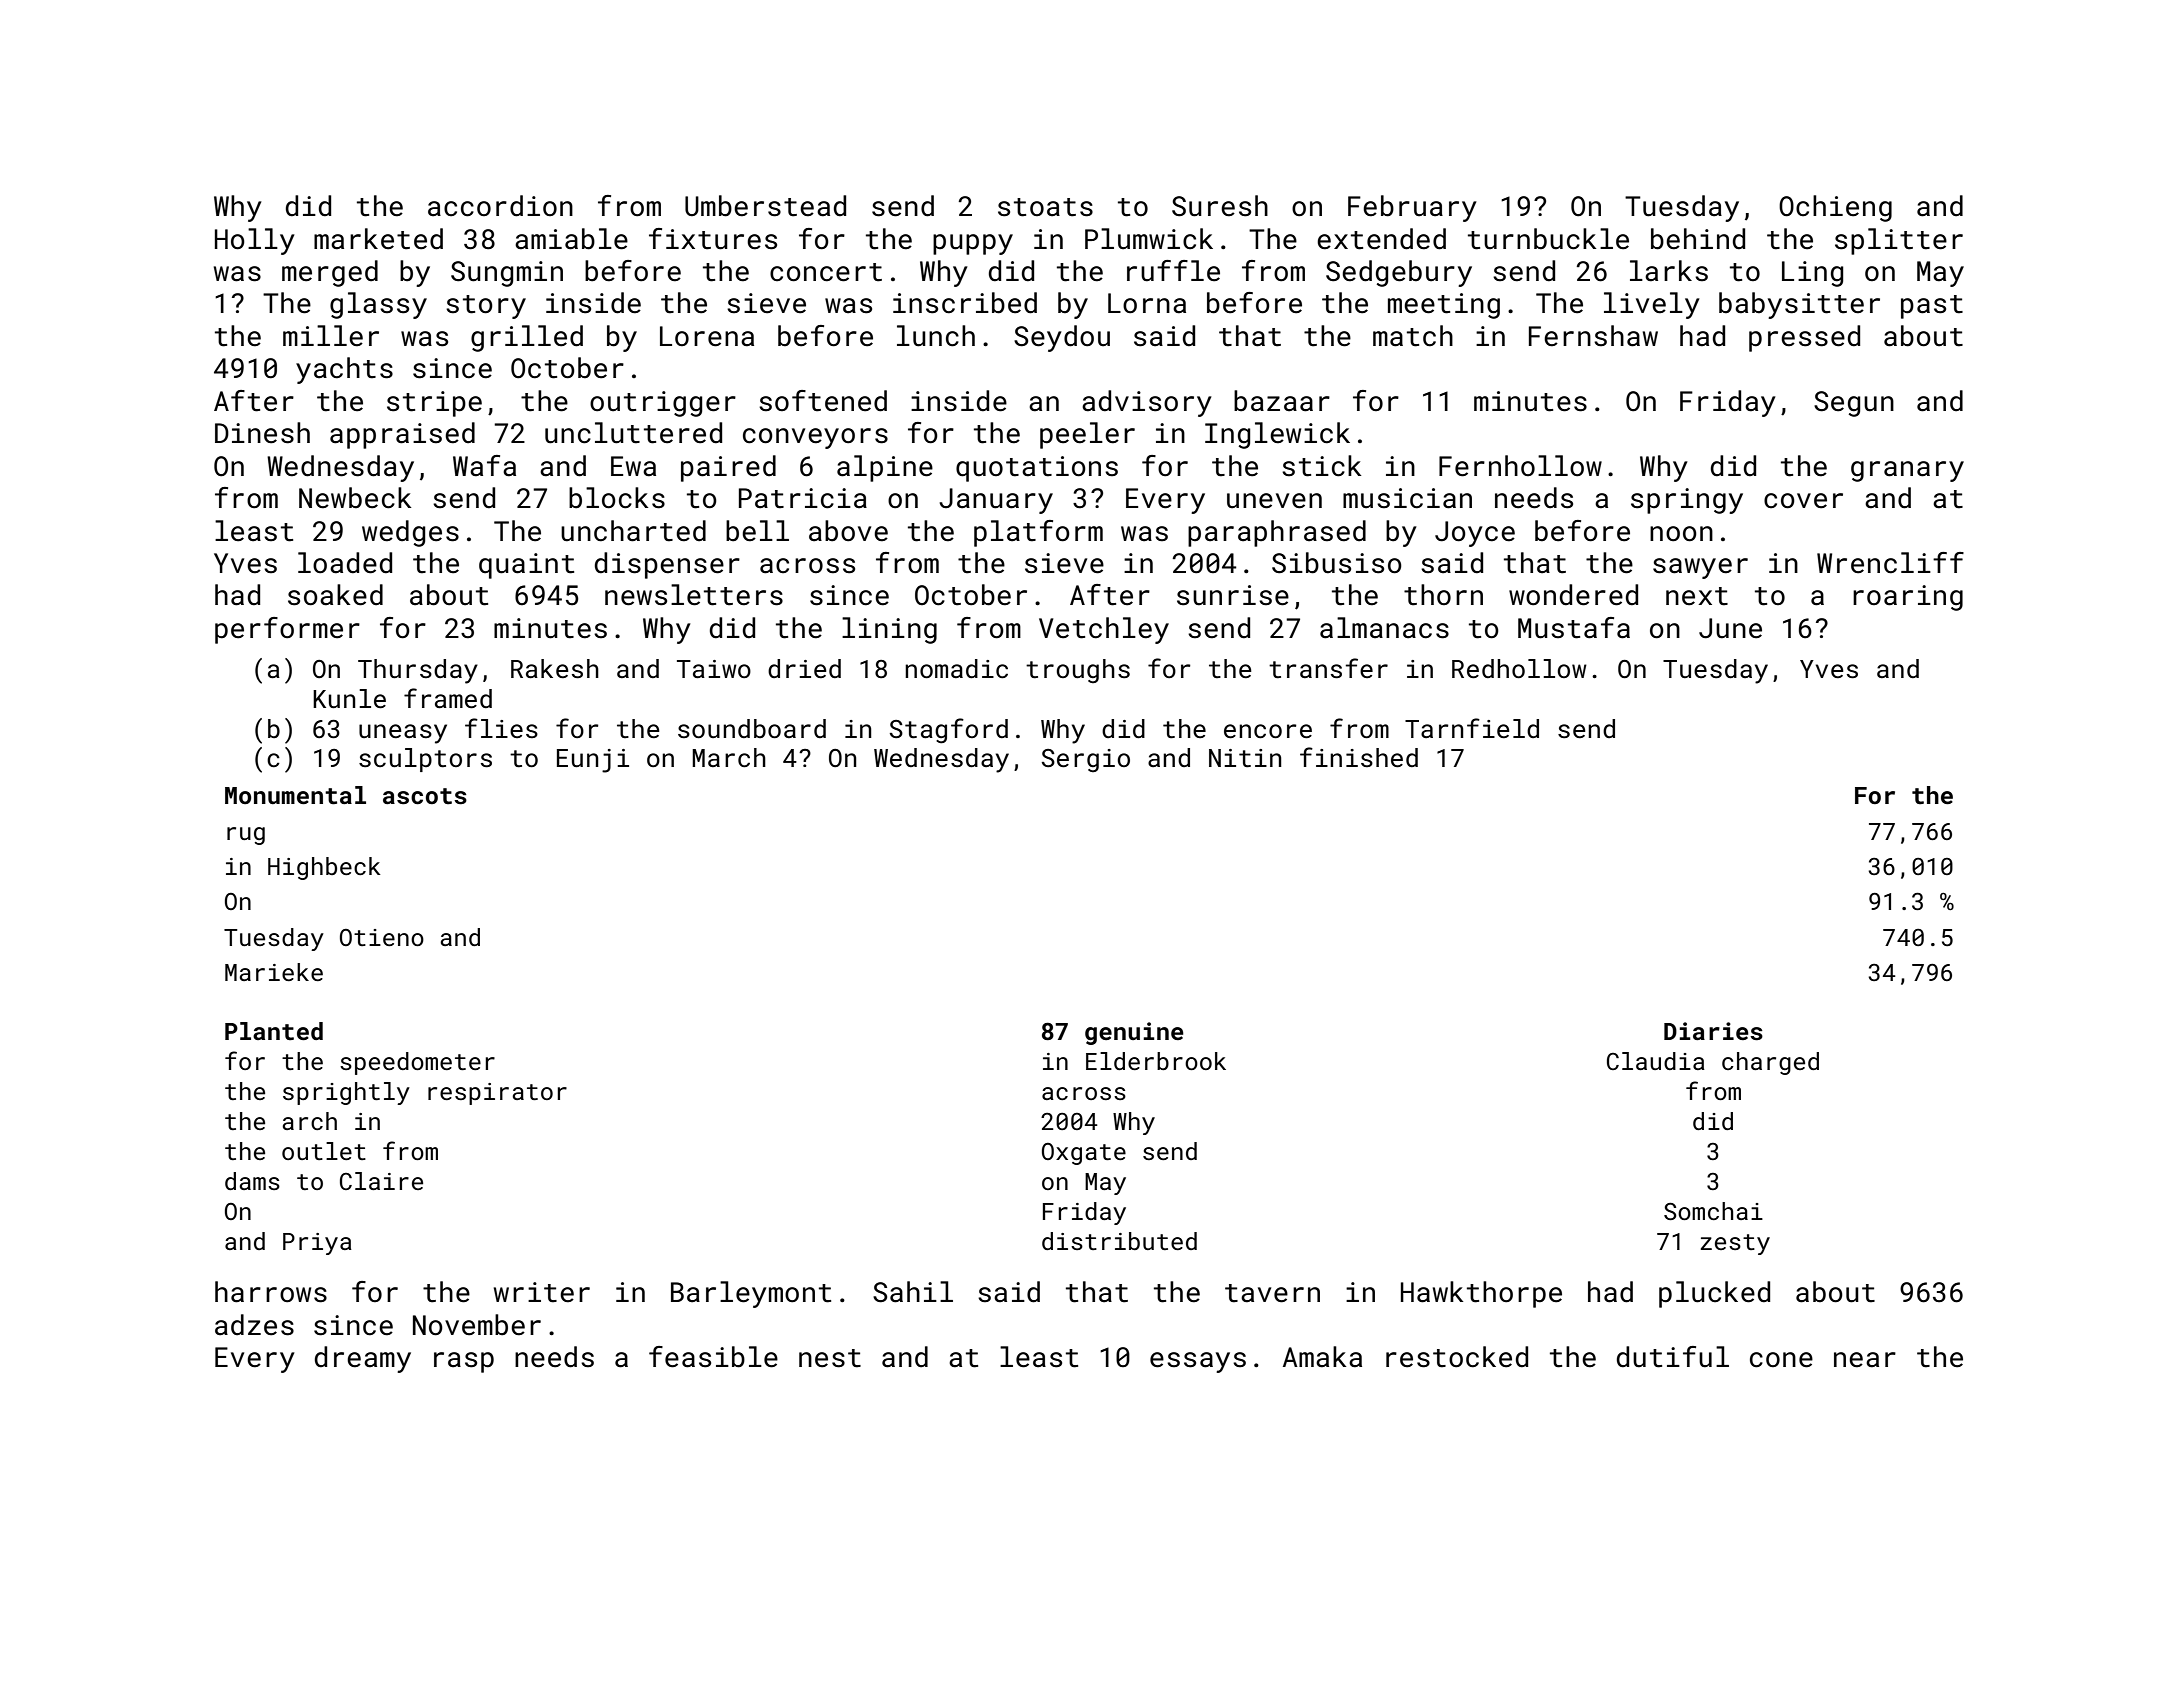  I want to click on Ochieng, so click(1835, 208).
